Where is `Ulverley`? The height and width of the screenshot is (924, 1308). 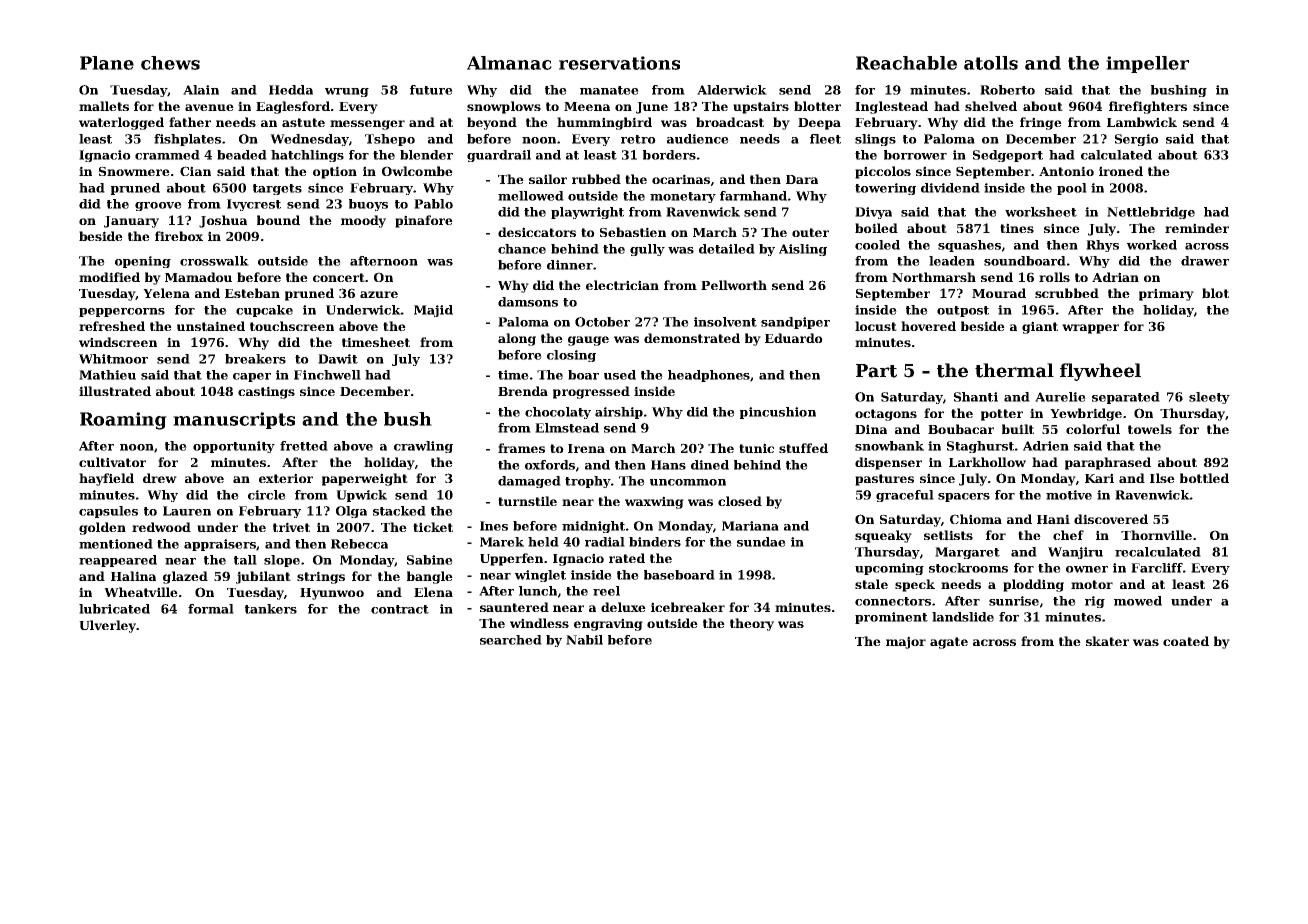 Ulverley is located at coordinates (107, 626).
